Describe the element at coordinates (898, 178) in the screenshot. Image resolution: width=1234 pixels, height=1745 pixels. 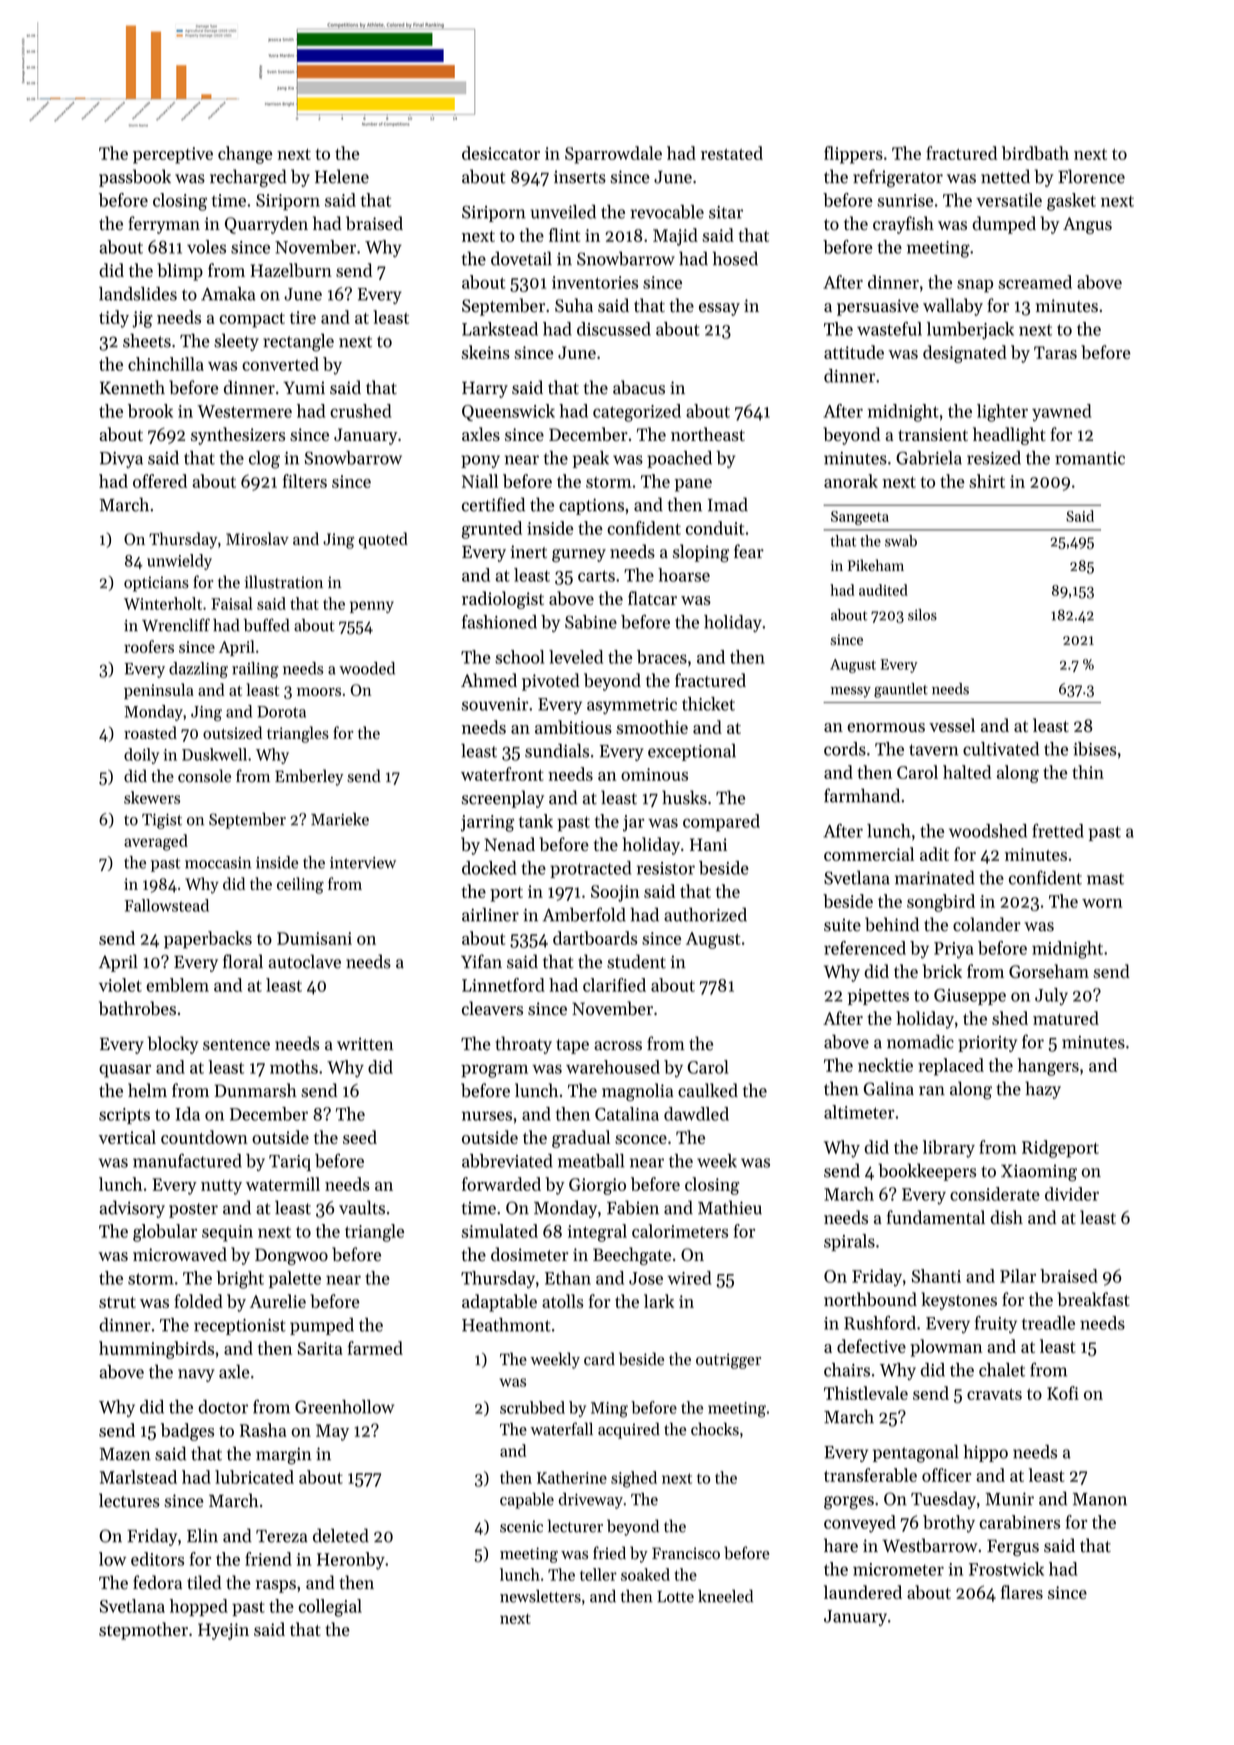
I see `refrigerator` at that location.
